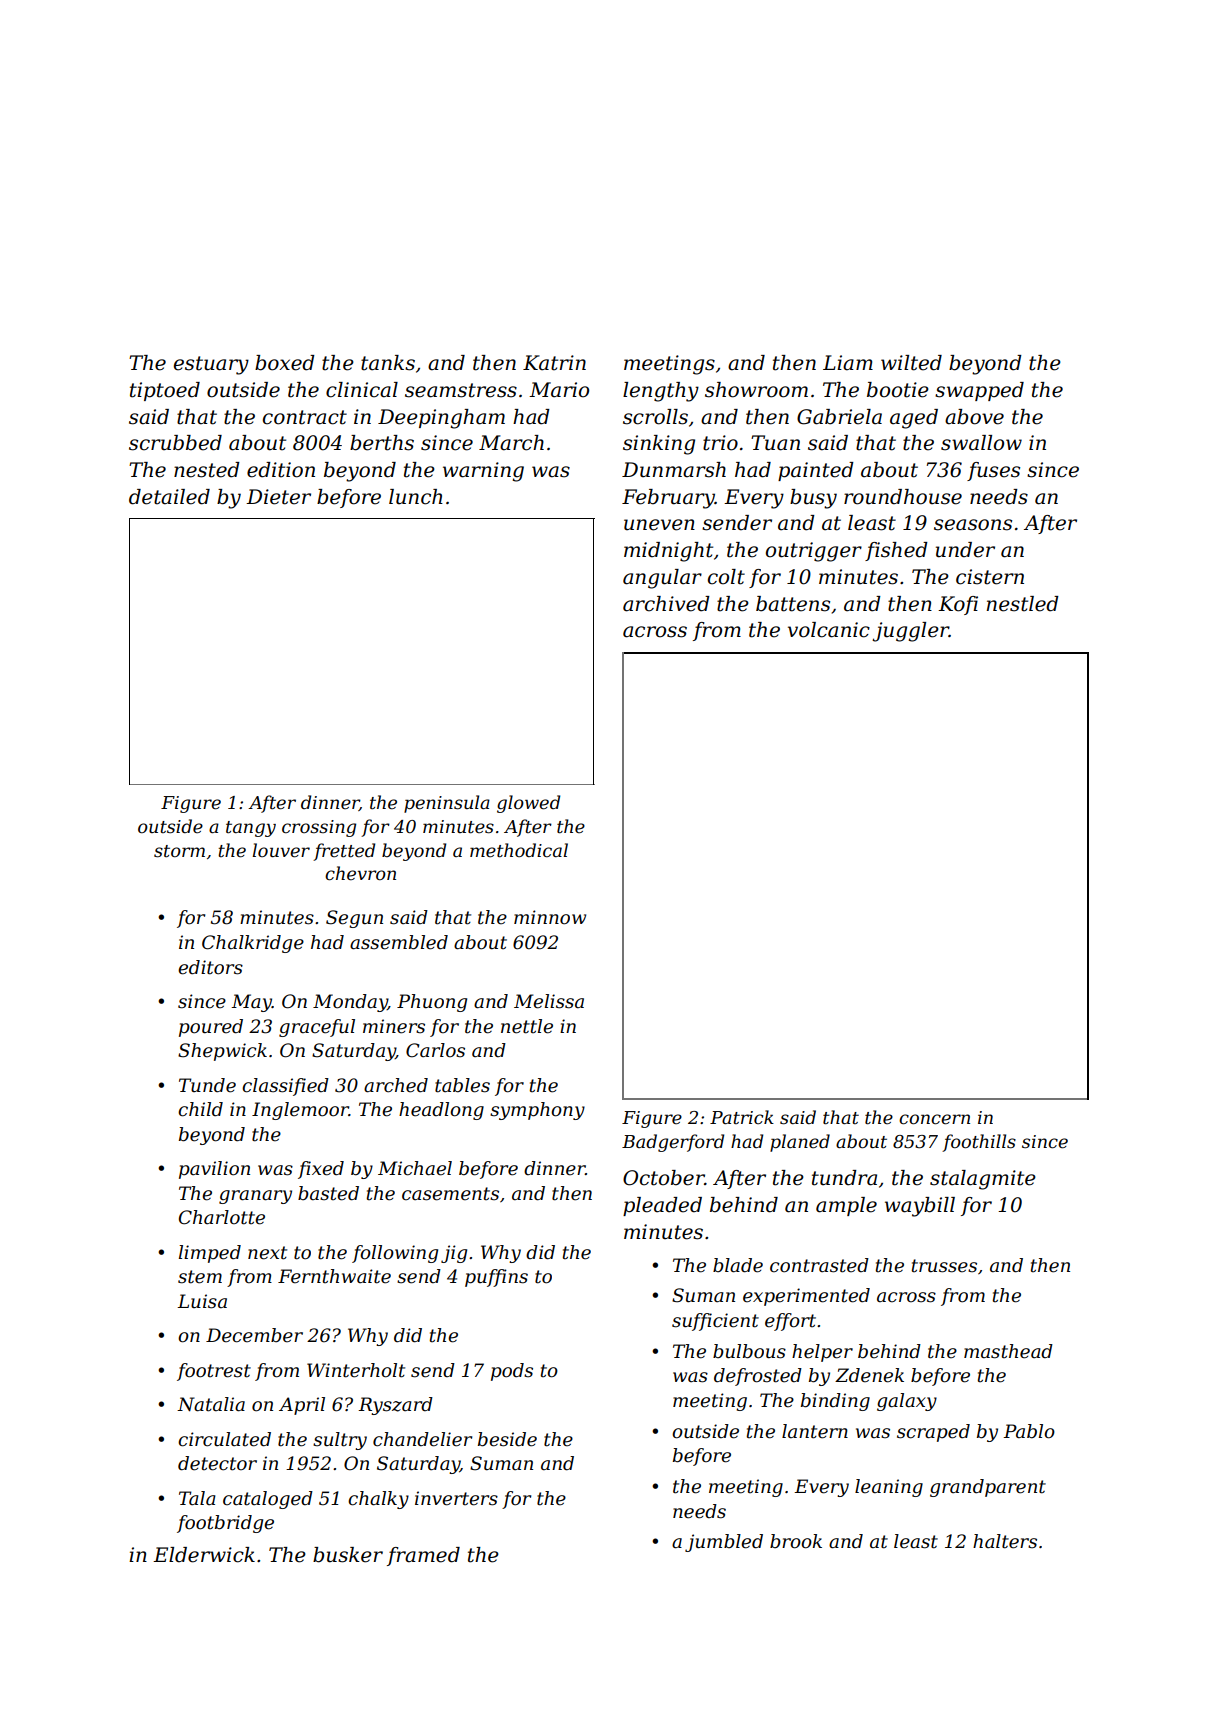 The height and width of the screenshot is (1722, 1217). Describe the element at coordinates (910, 632) in the screenshot. I see `juggler` at that location.
